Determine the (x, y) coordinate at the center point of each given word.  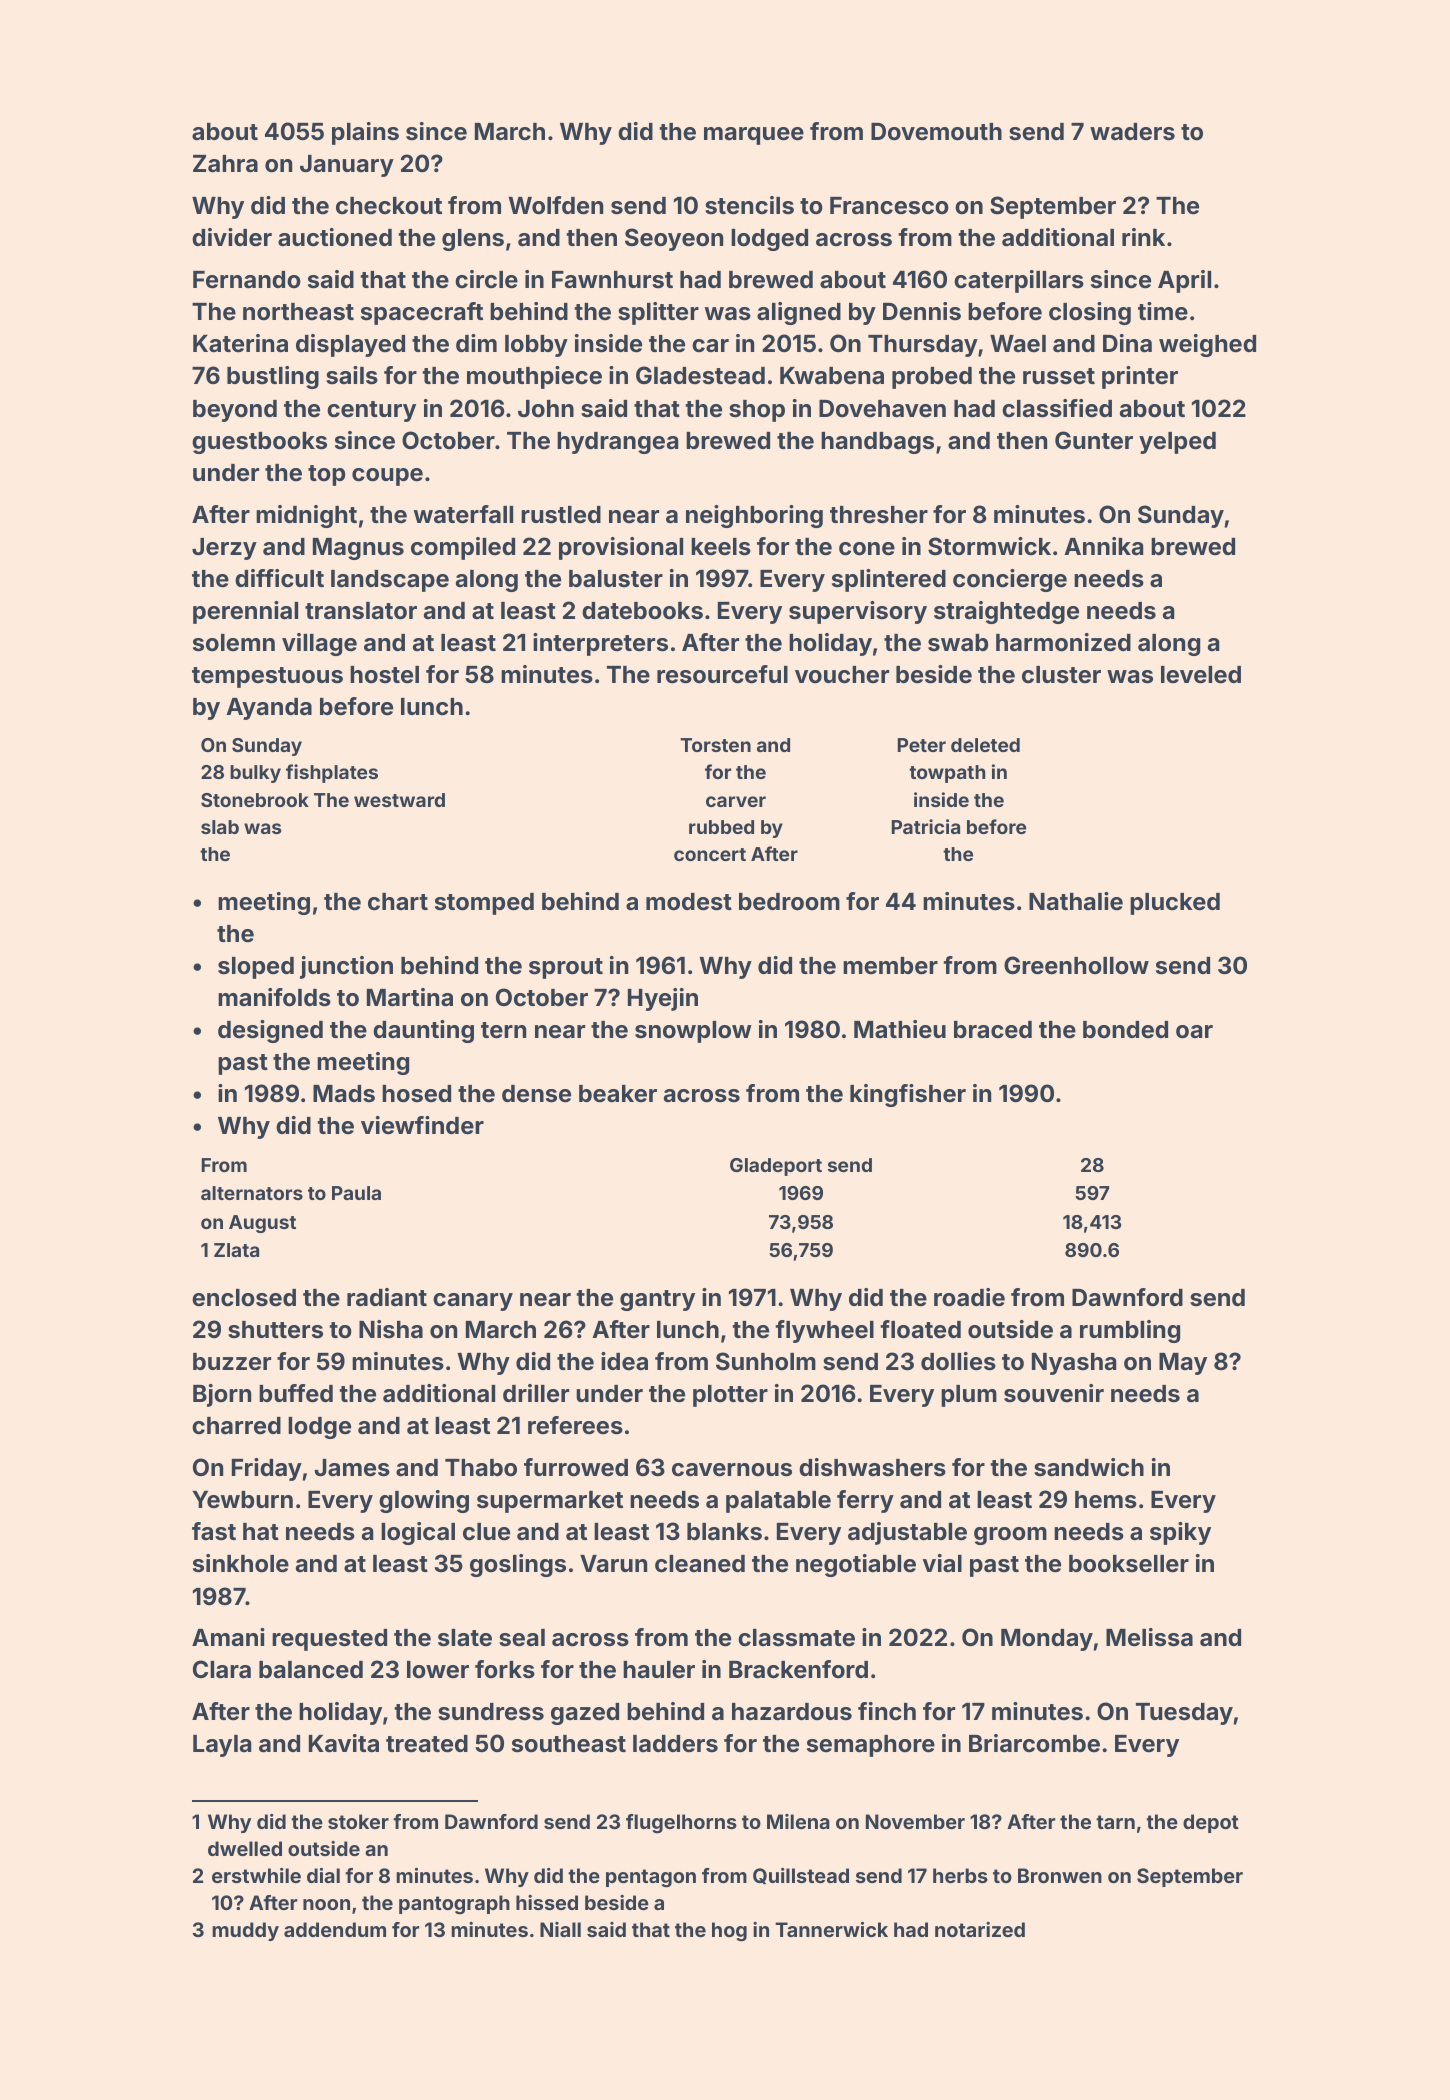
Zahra (225, 164)
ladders (675, 1744)
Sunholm (766, 1361)
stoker (358, 1821)
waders (1132, 132)
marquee (754, 136)
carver (736, 801)
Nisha (391, 1329)
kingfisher (908, 1095)
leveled (1201, 675)
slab (220, 827)
